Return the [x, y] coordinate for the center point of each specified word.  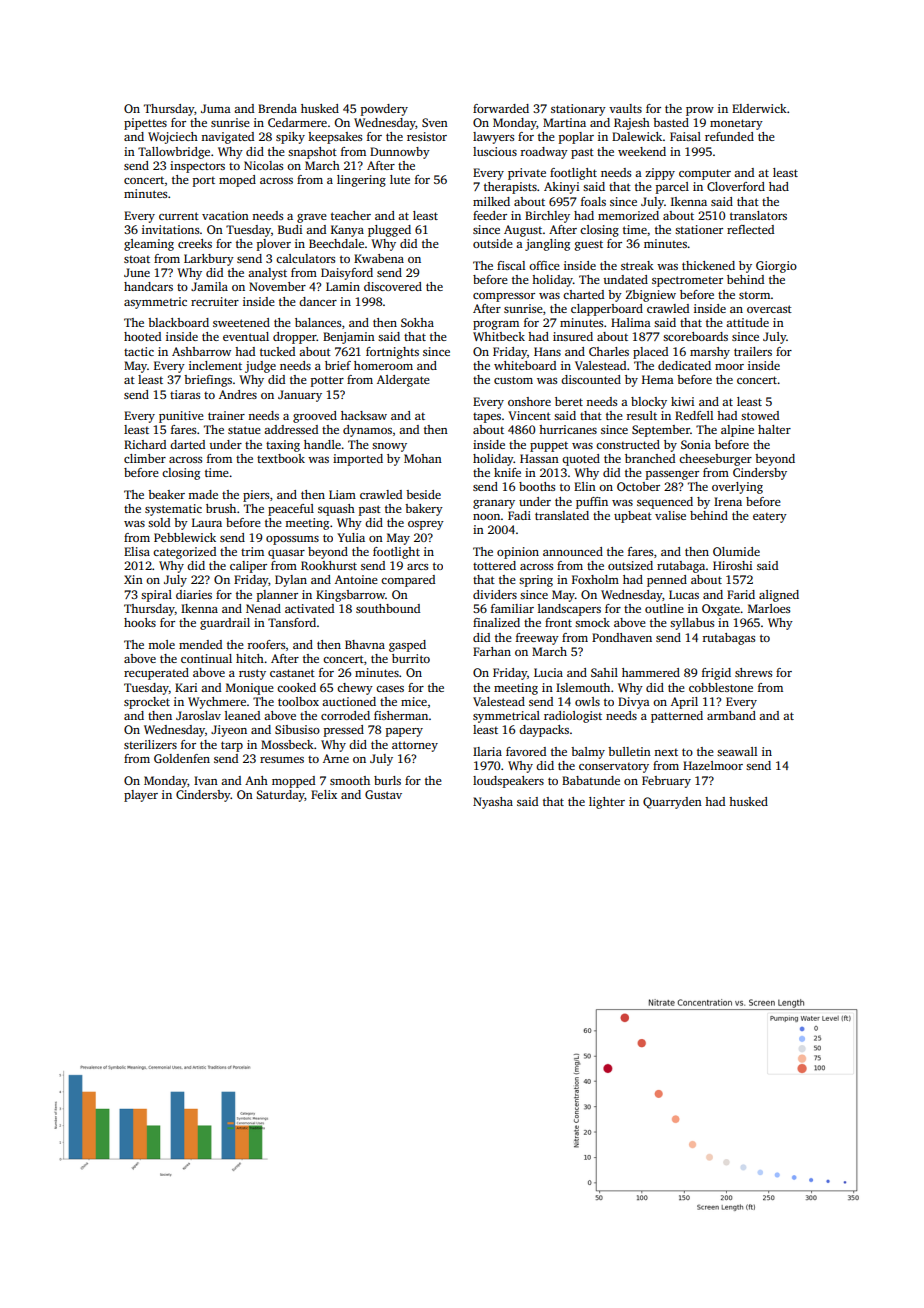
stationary [578, 110]
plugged [389, 231]
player [141, 796]
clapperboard [607, 310]
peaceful [291, 510]
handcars [148, 286]
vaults [625, 108]
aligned [779, 596]
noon [486, 517]
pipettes [145, 124]
